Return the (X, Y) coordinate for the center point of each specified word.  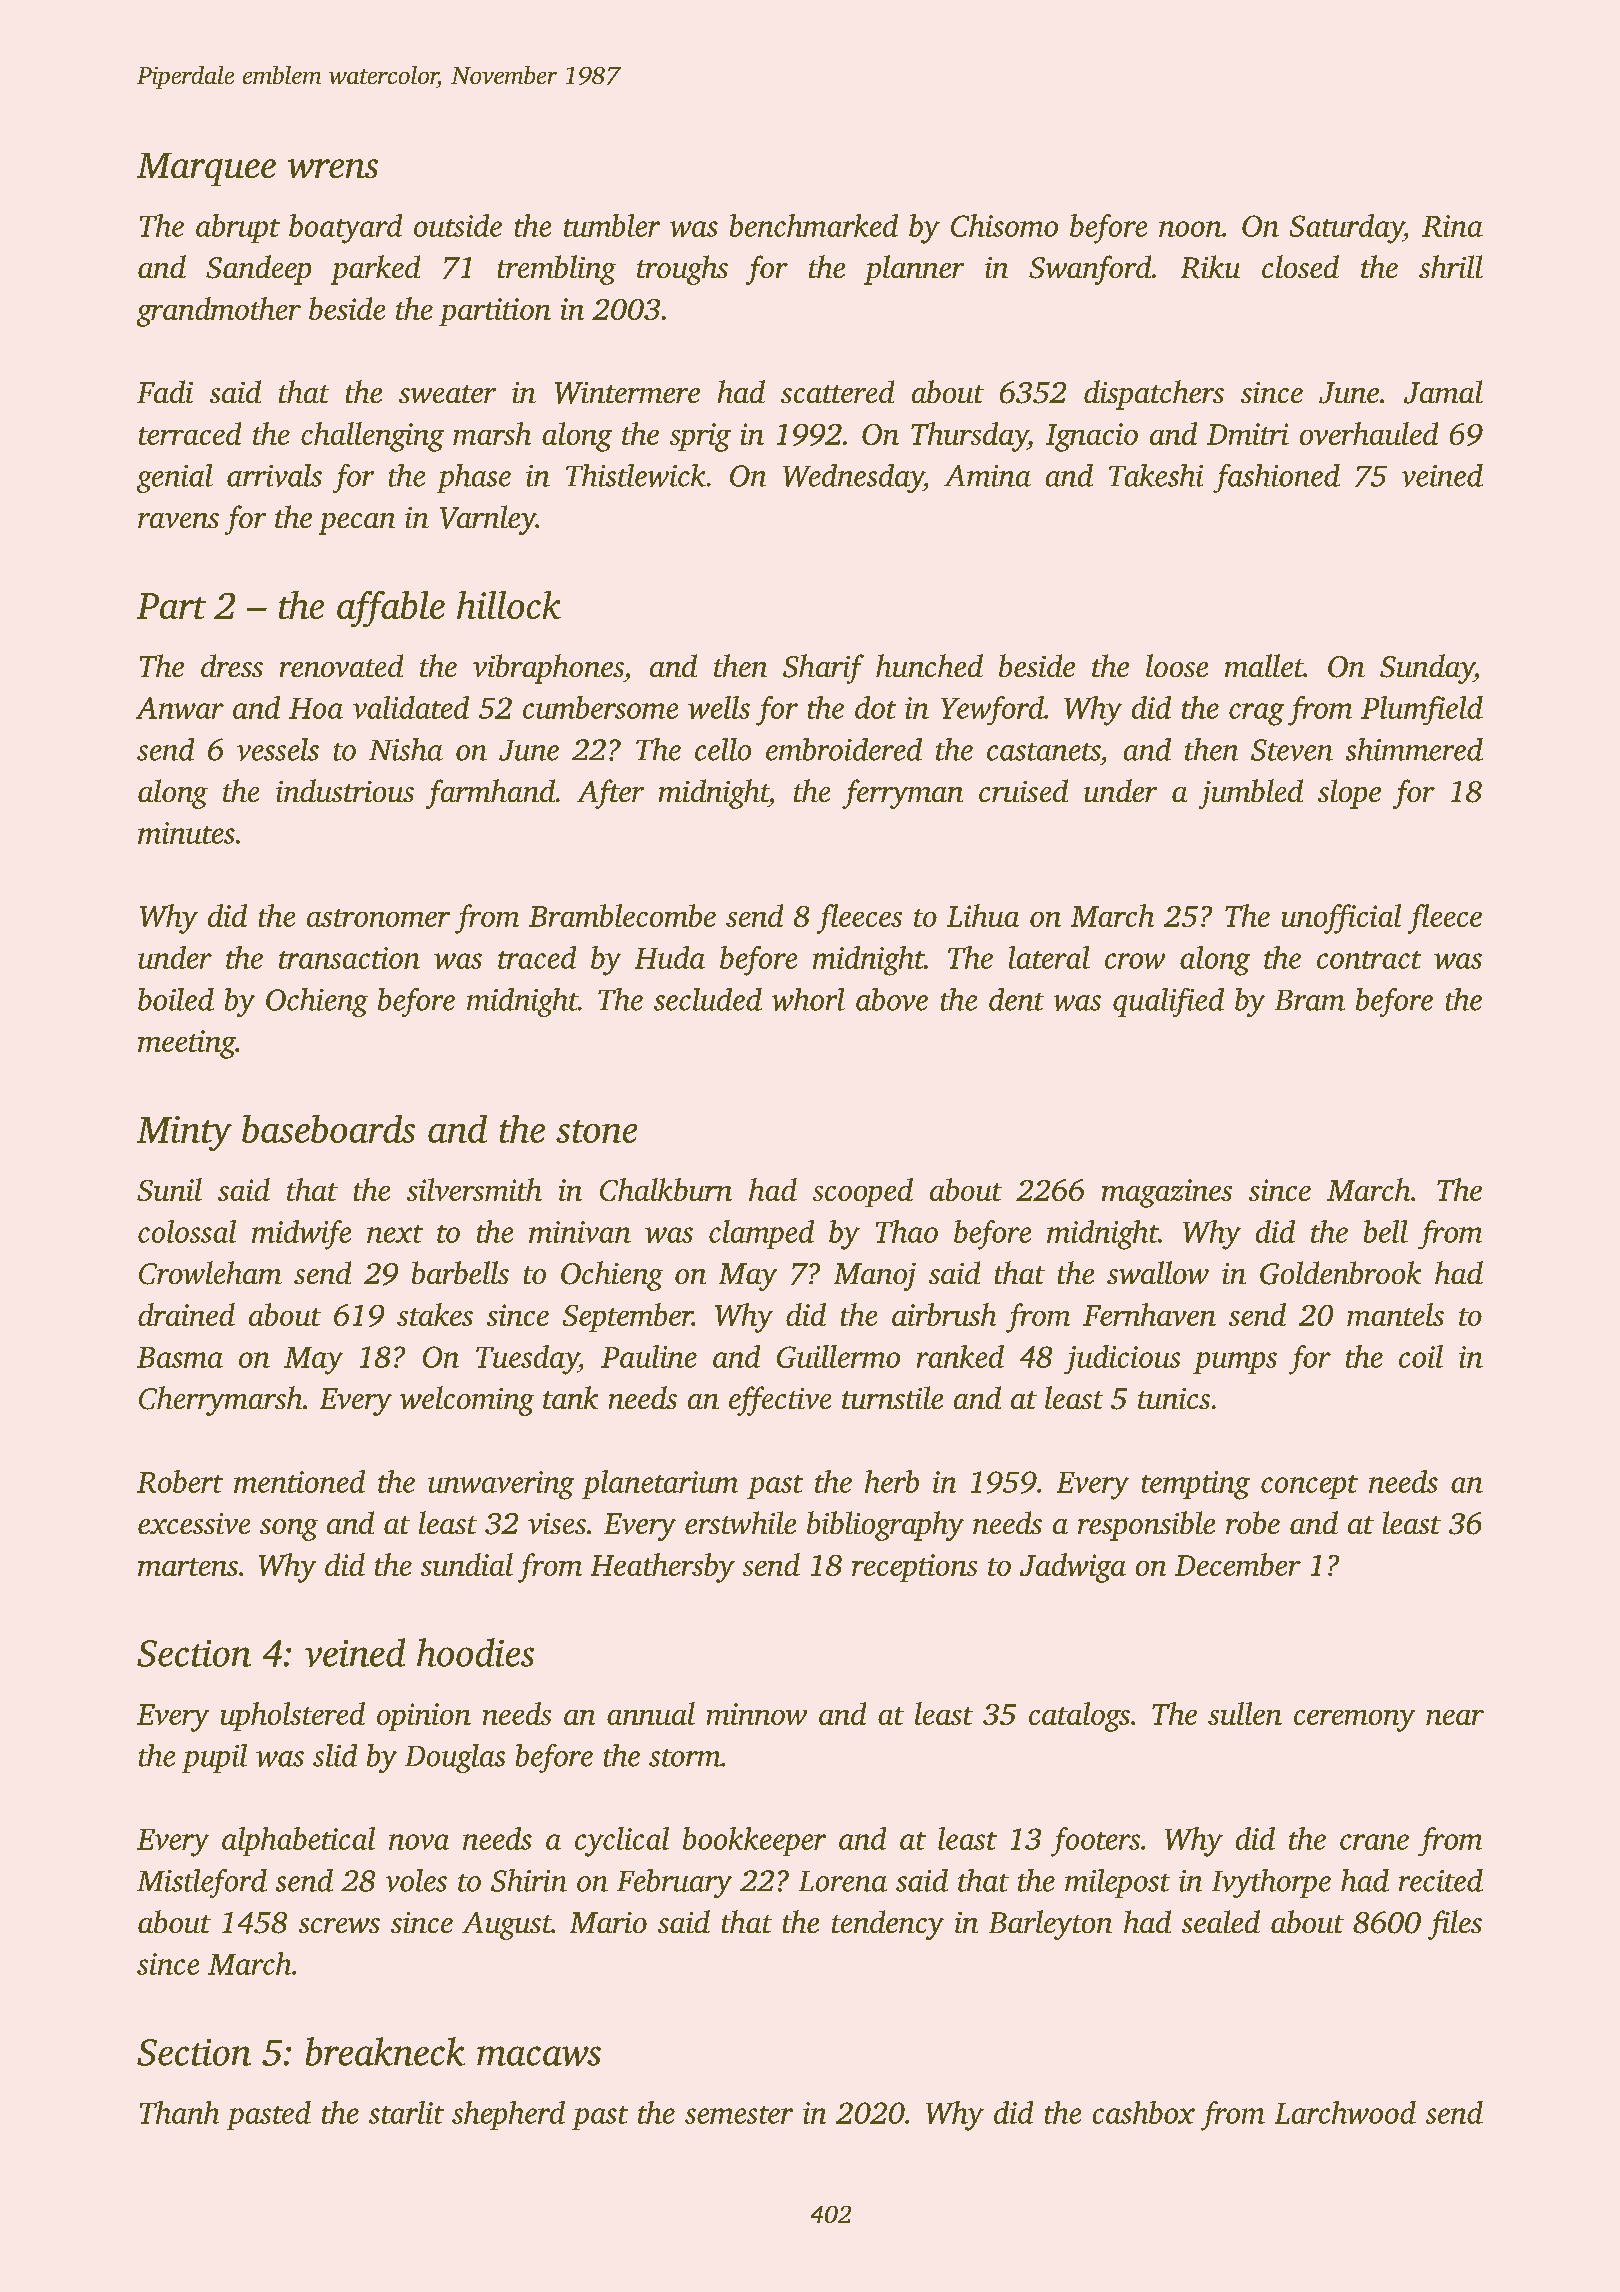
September (628, 1317)
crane (1374, 1842)
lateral (1049, 957)
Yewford (992, 710)
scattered (837, 391)
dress (232, 665)
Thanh (179, 2112)
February (674, 1883)
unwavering (501, 1485)
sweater (447, 394)
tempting (1196, 1485)
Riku (1210, 267)
